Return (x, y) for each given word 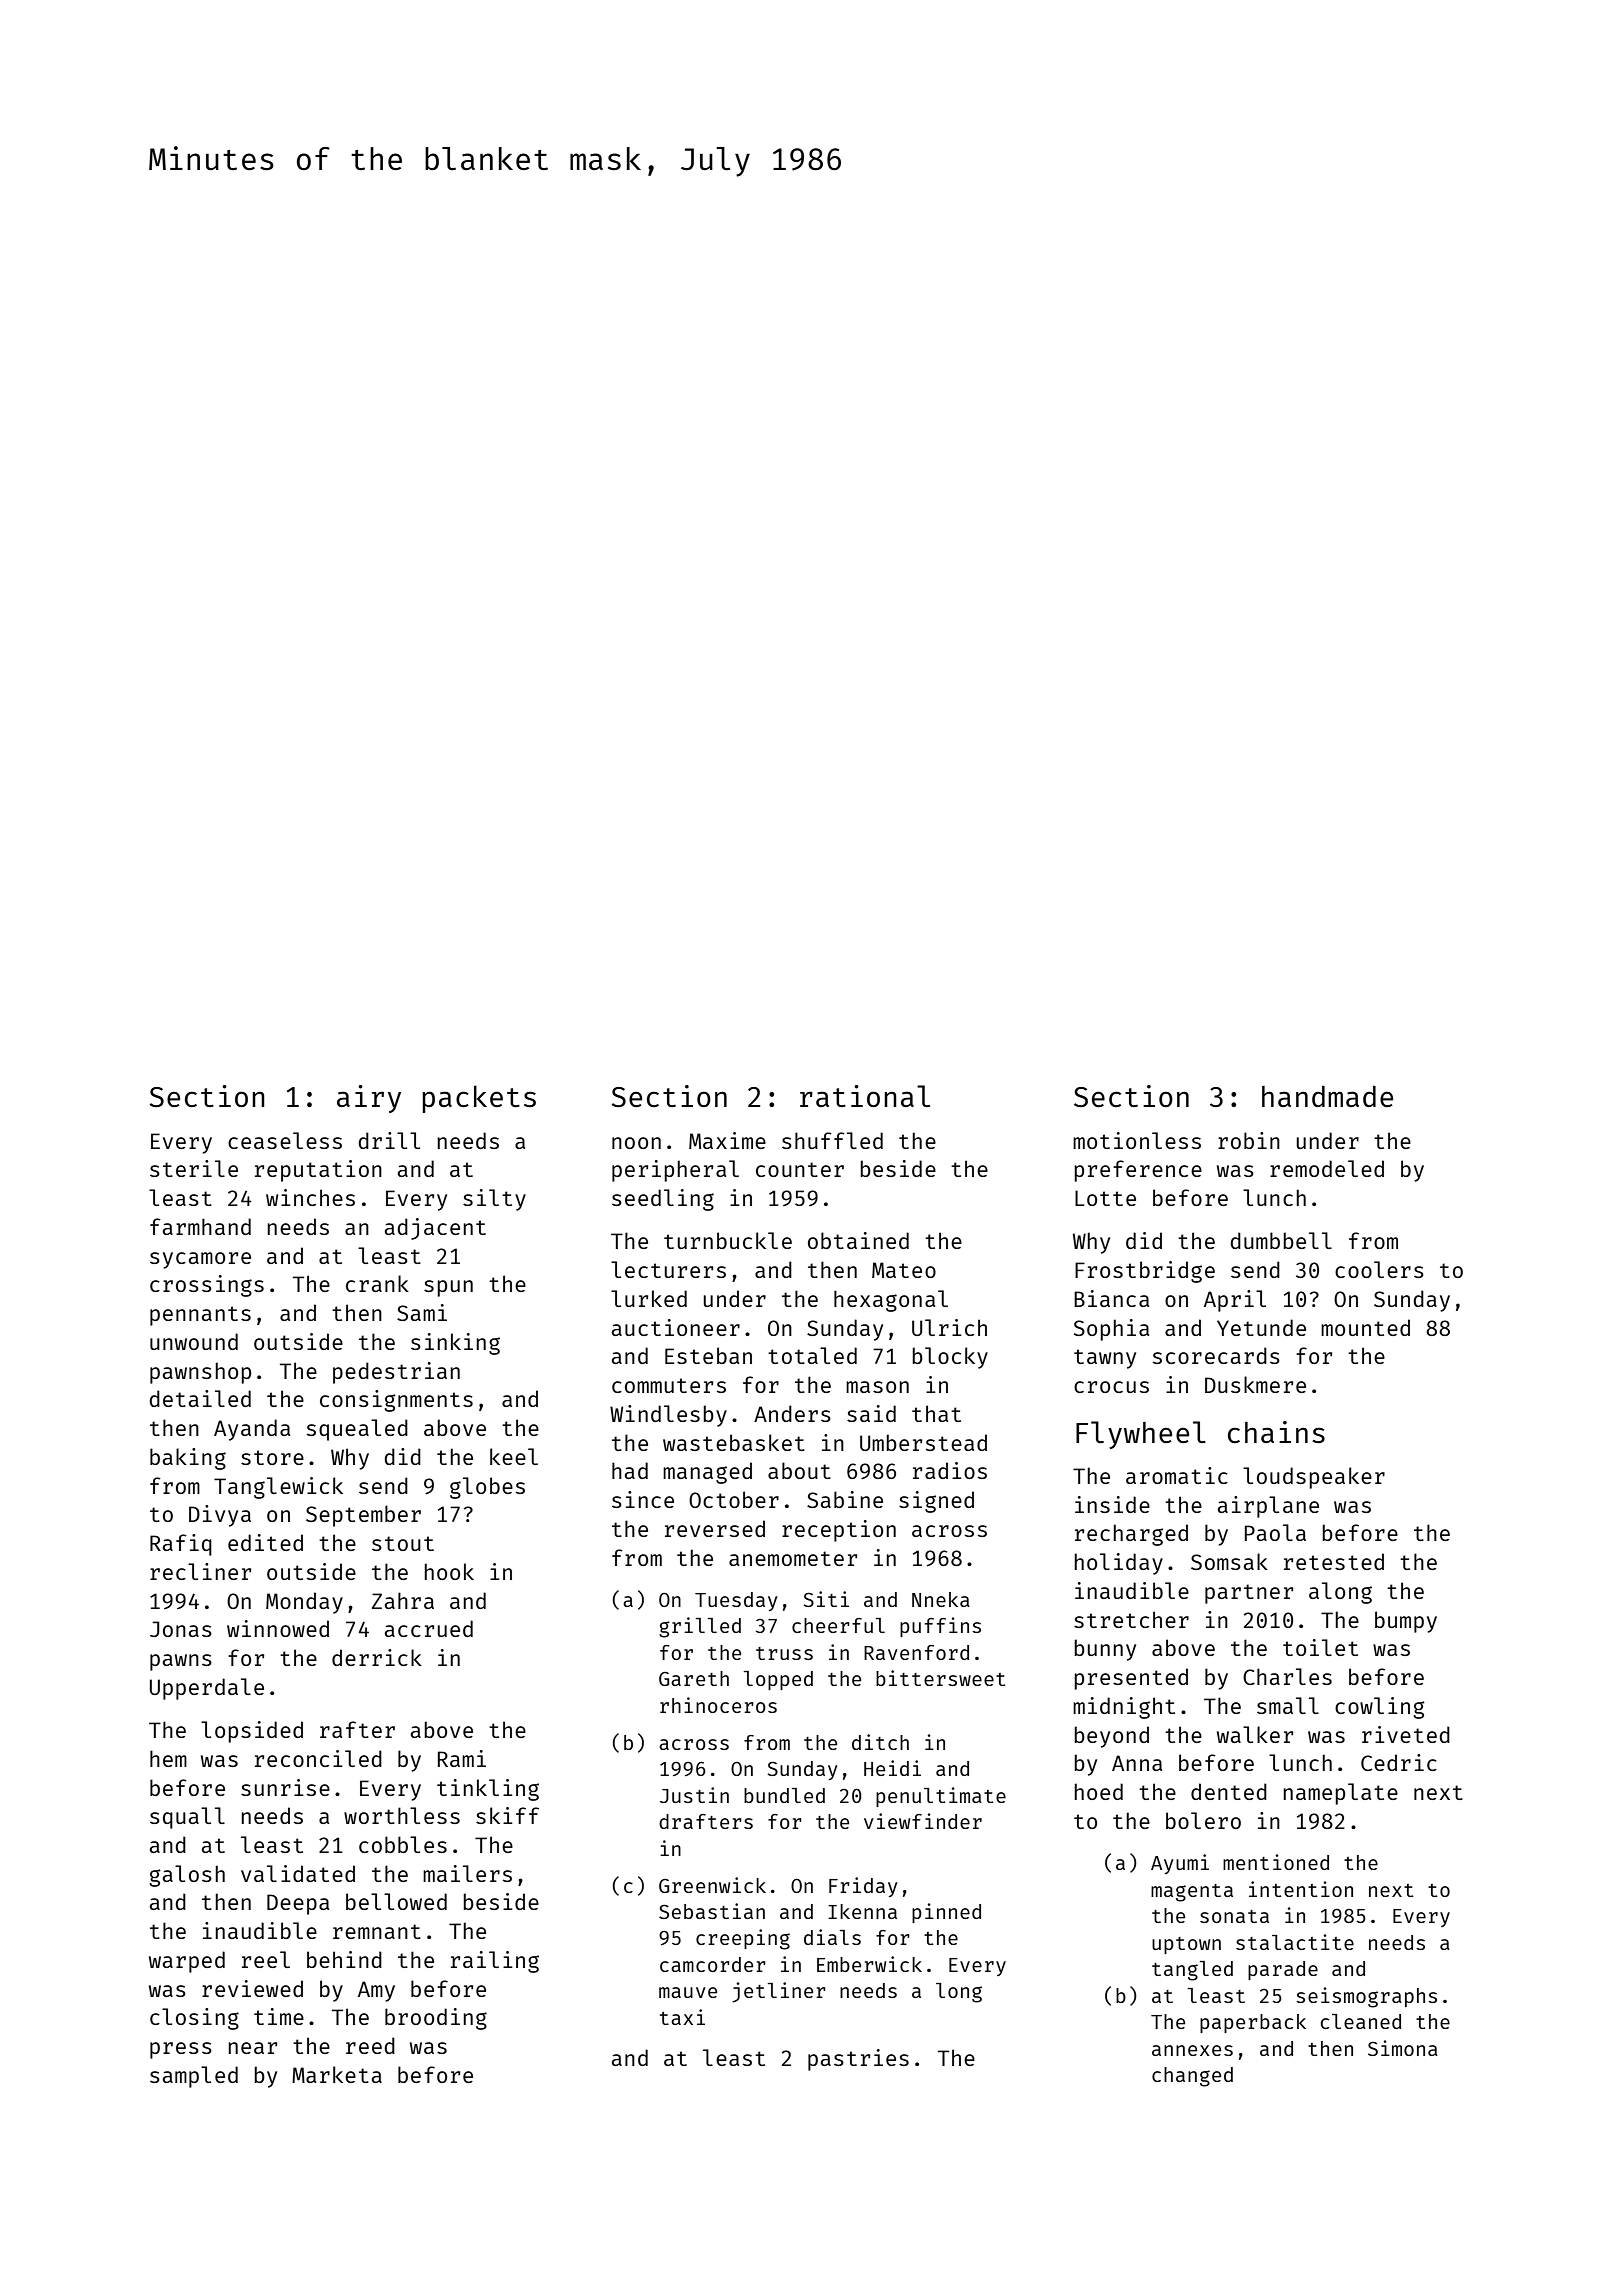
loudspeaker (1314, 1478)
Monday (304, 1603)
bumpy (1406, 1622)
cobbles (403, 1844)
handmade (1327, 1096)
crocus (1111, 1387)
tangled (1192, 1971)
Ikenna (862, 1911)
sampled (194, 2077)
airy (369, 1099)
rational (865, 1096)
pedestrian (396, 1373)
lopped (778, 1680)
